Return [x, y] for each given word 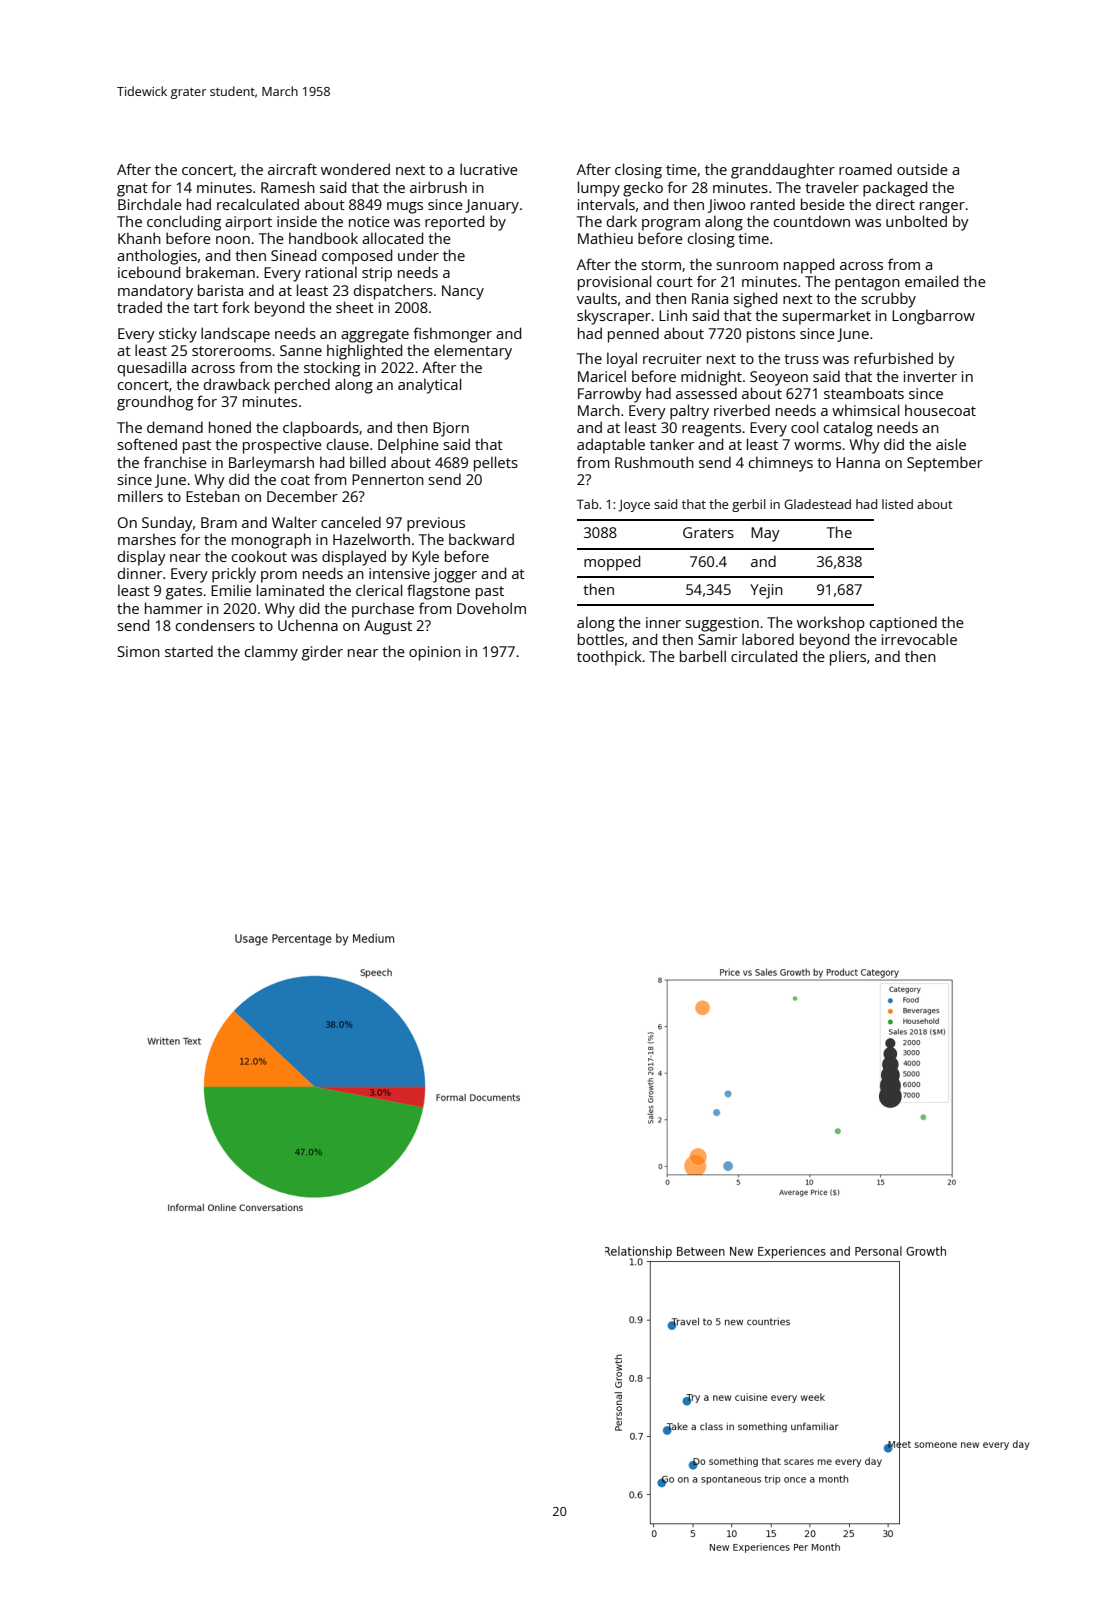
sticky [178, 335]
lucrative [489, 169]
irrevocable [919, 639]
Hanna [858, 462]
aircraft [292, 169]
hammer [174, 608]
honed [230, 427]
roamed [865, 169]
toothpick [609, 658]
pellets [496, 464]
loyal [622, 360]
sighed [755, 300]
